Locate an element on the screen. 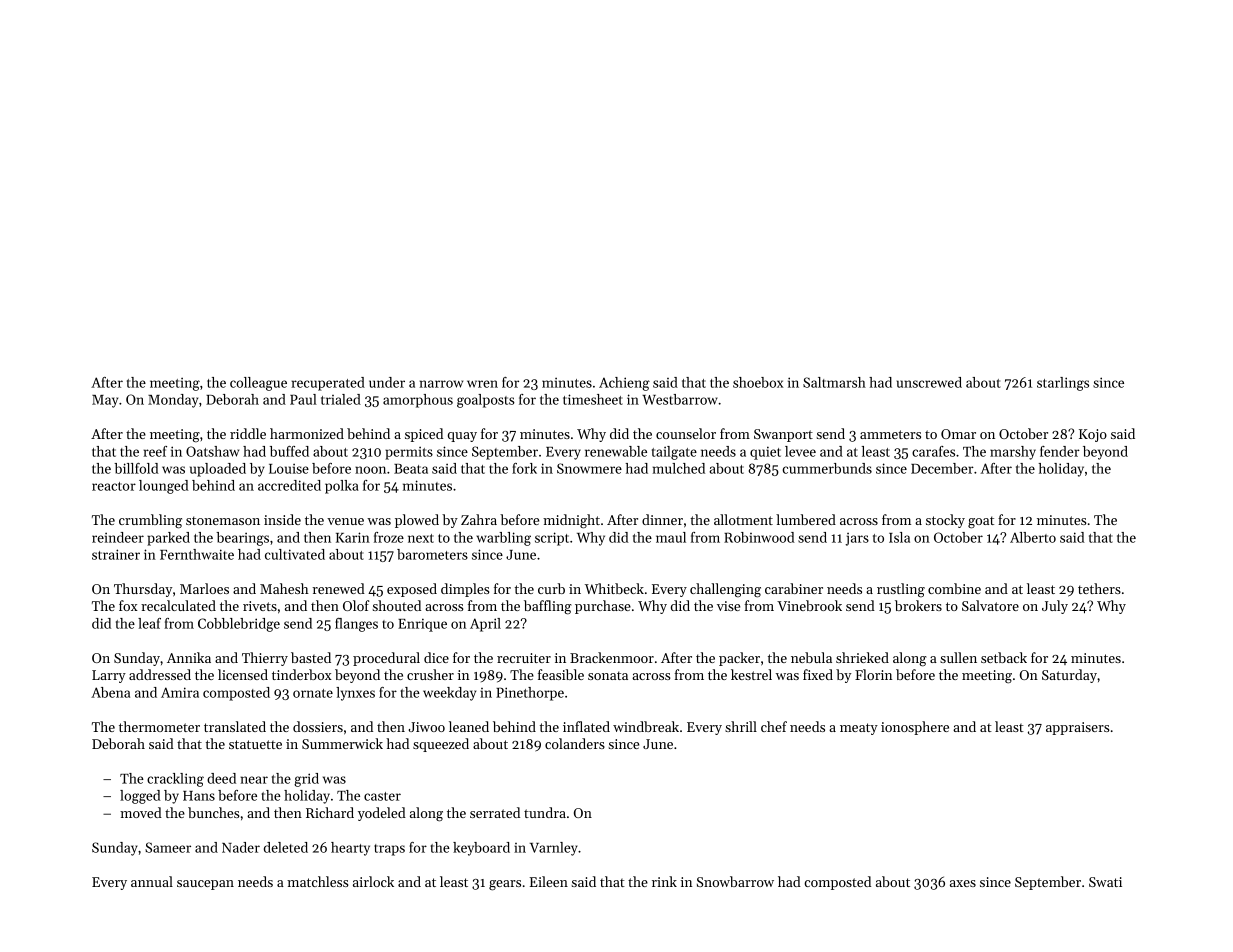 This screenshot has width=1233, height=952. deleted is located at coordinates (286, 847).
